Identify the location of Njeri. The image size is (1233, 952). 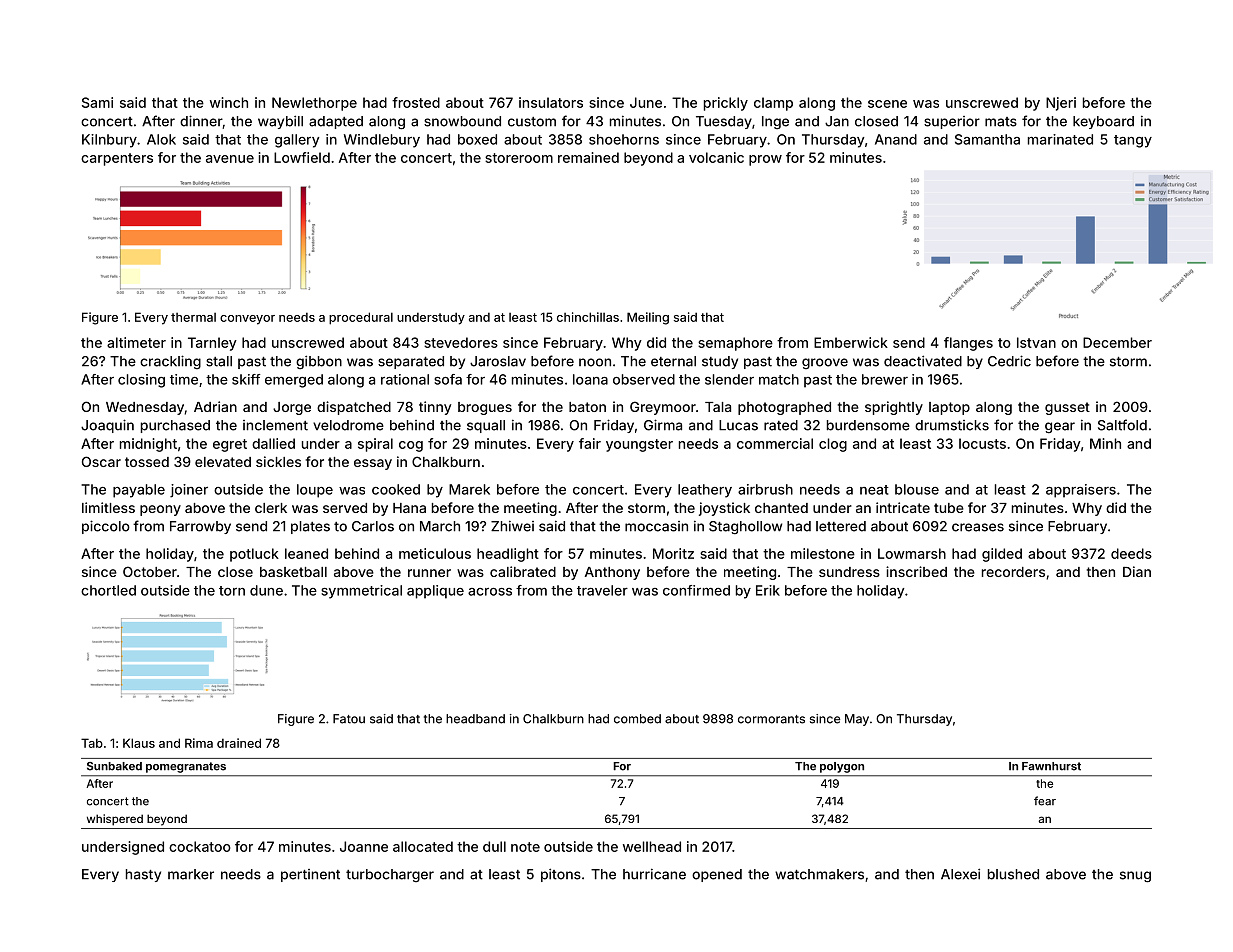
(1061, 104).
